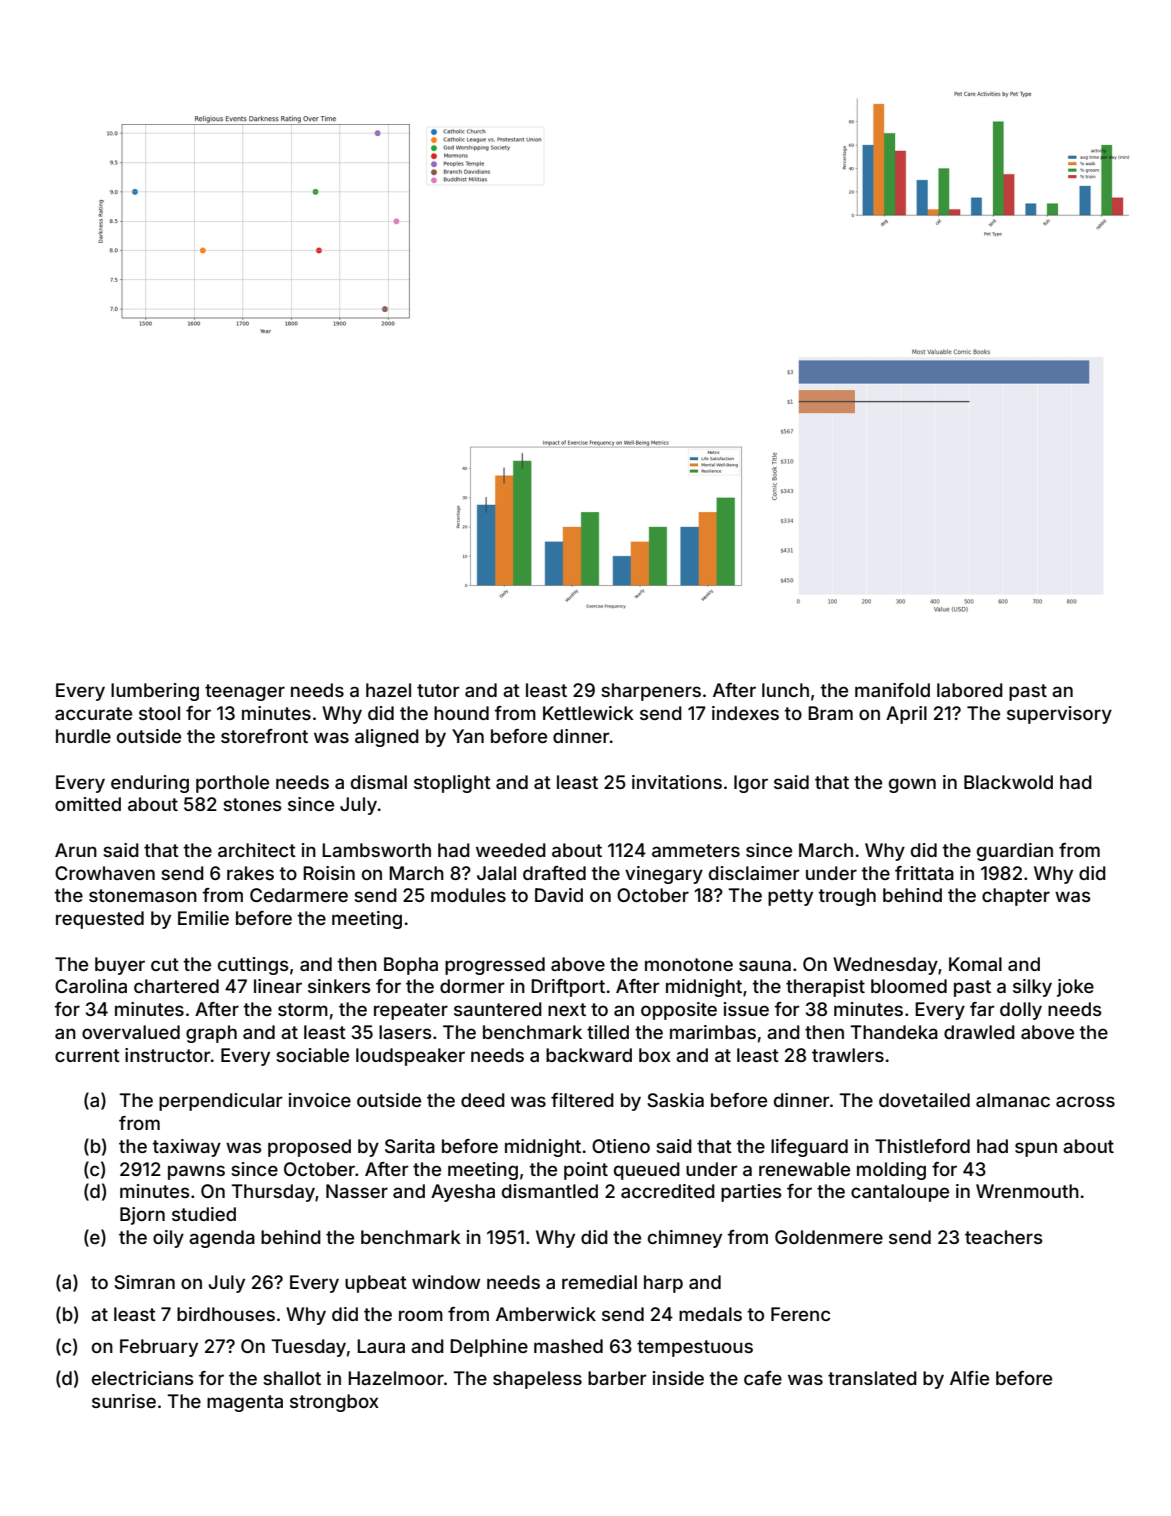 The image size is (1171, 1516). What do you see at coordinates (970, 690) in the screenshot?
I see `labored` at bounding box center [970, 690].
